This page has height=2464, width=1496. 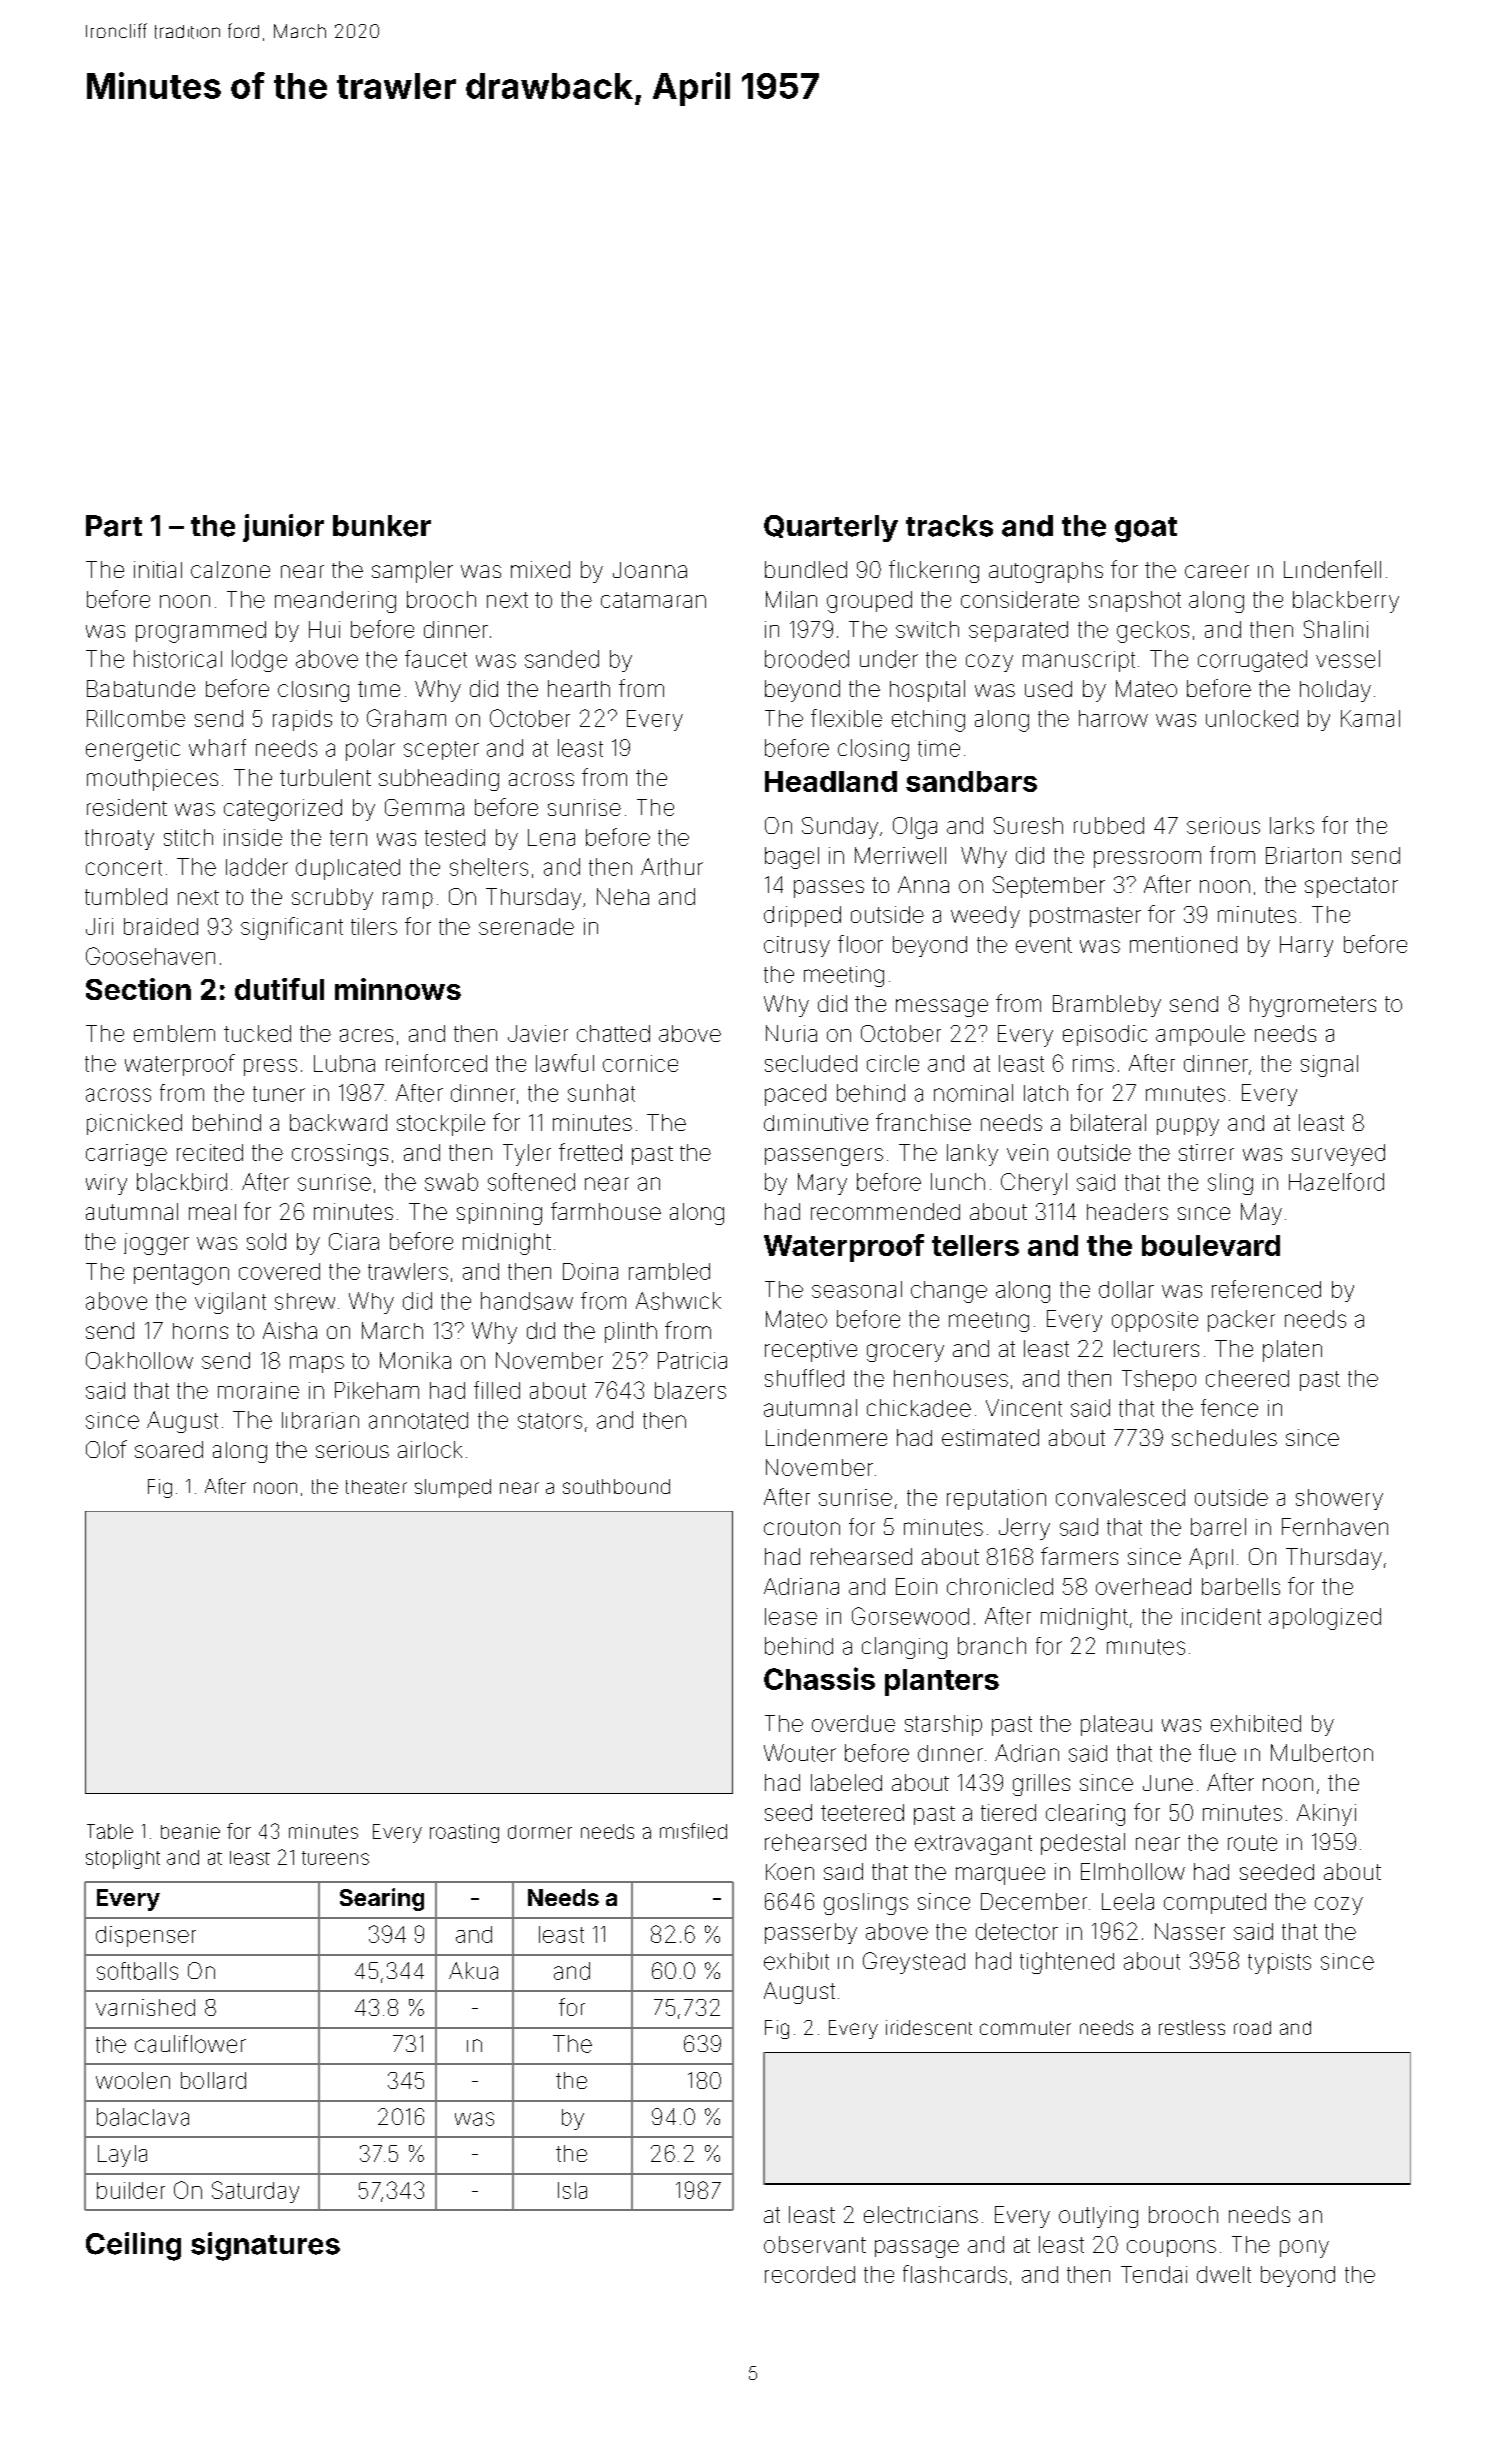 I want to click on signatures, so click(x=265, y=2246).
